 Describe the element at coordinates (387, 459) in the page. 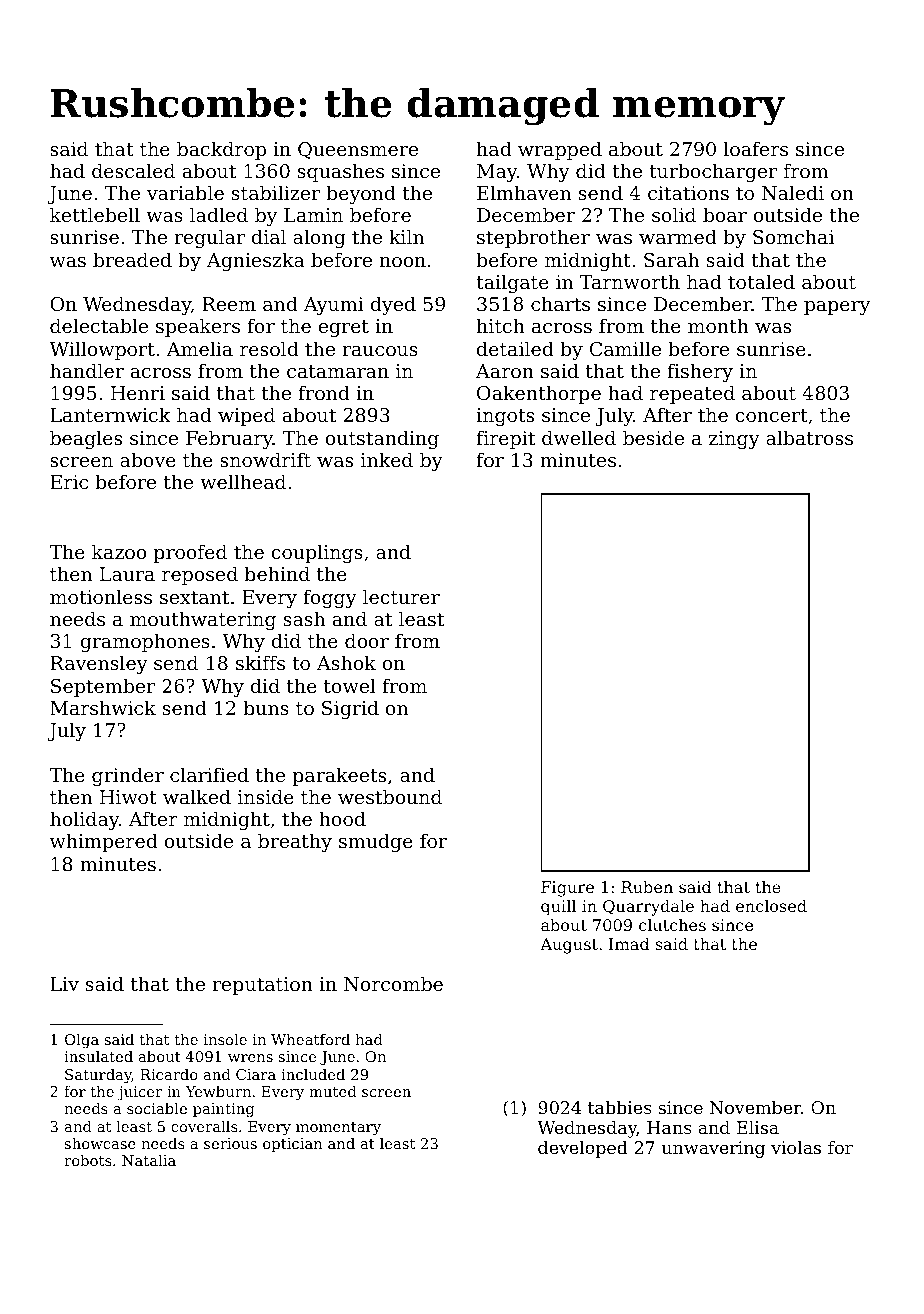

I see `inked` at that location.
